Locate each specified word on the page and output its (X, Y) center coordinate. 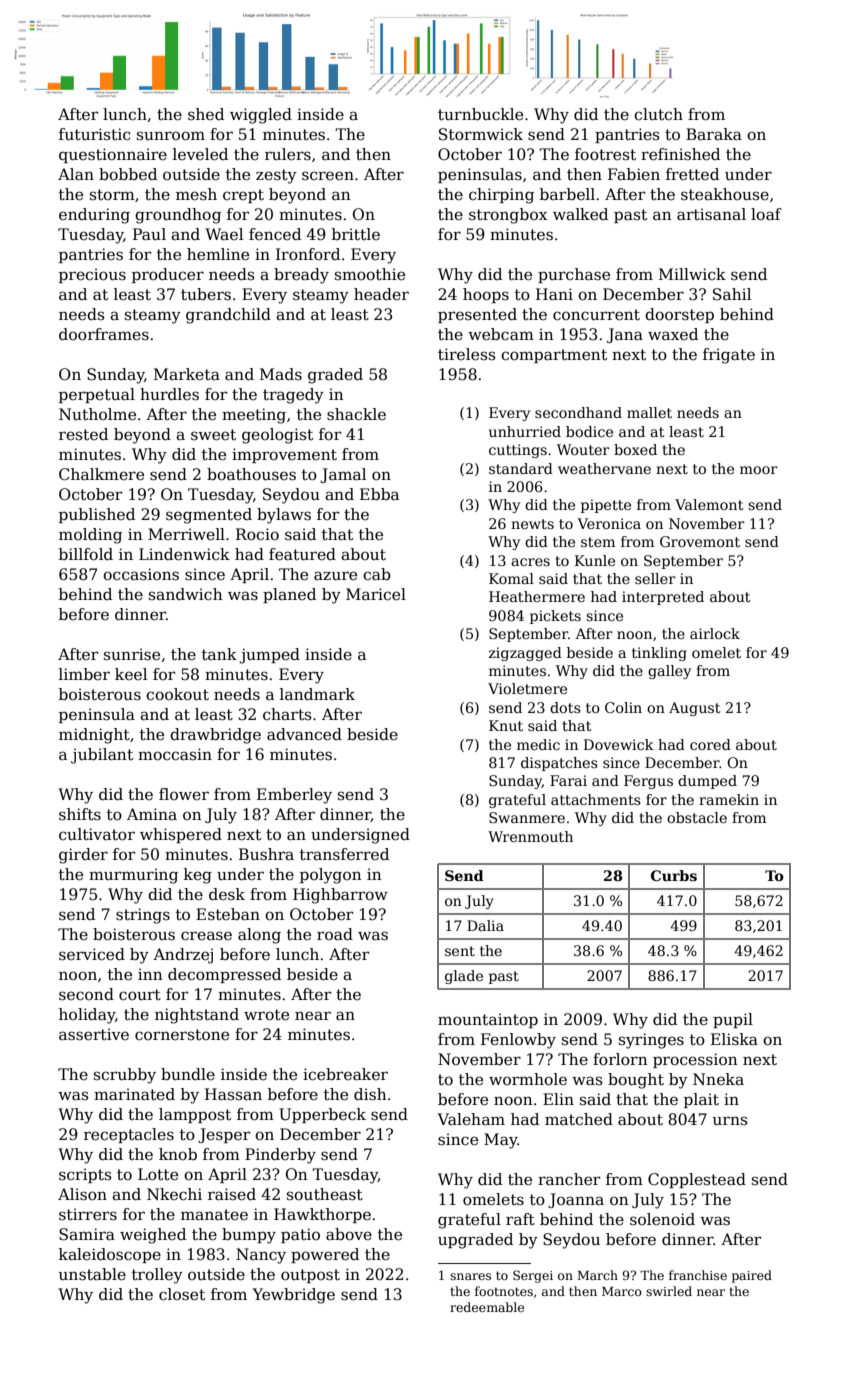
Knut (506, 725)
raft (520, 1219)
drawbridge (215, 736)
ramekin (729, 799)
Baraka (714, 134)
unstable (92, 1274)
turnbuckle (480, 114)
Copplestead (697, 1180)
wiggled (261, 116)
